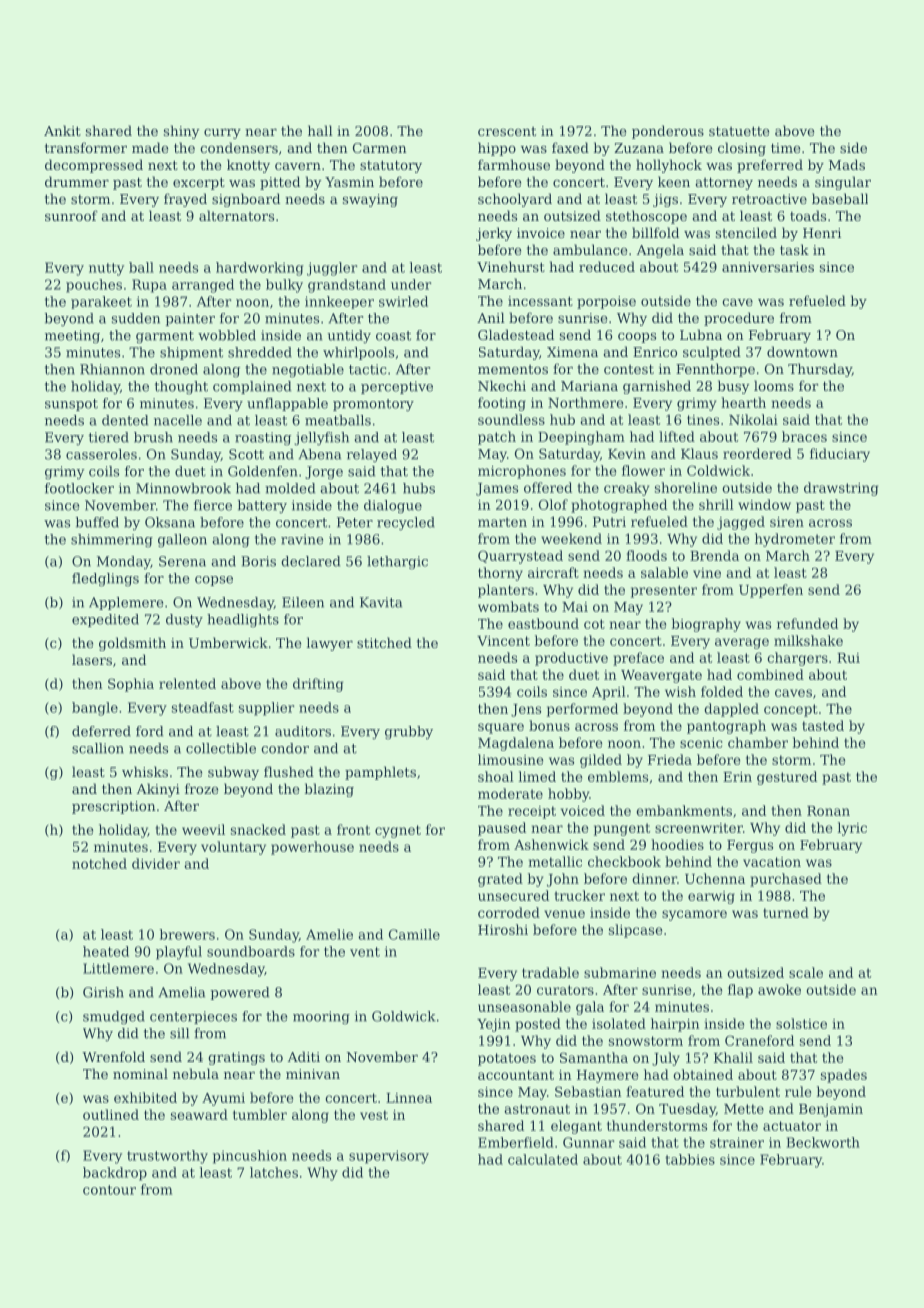  What do you see at coordinates (274, 1172) in the page?
I see `latches` at bounding box center [274, 1172].
